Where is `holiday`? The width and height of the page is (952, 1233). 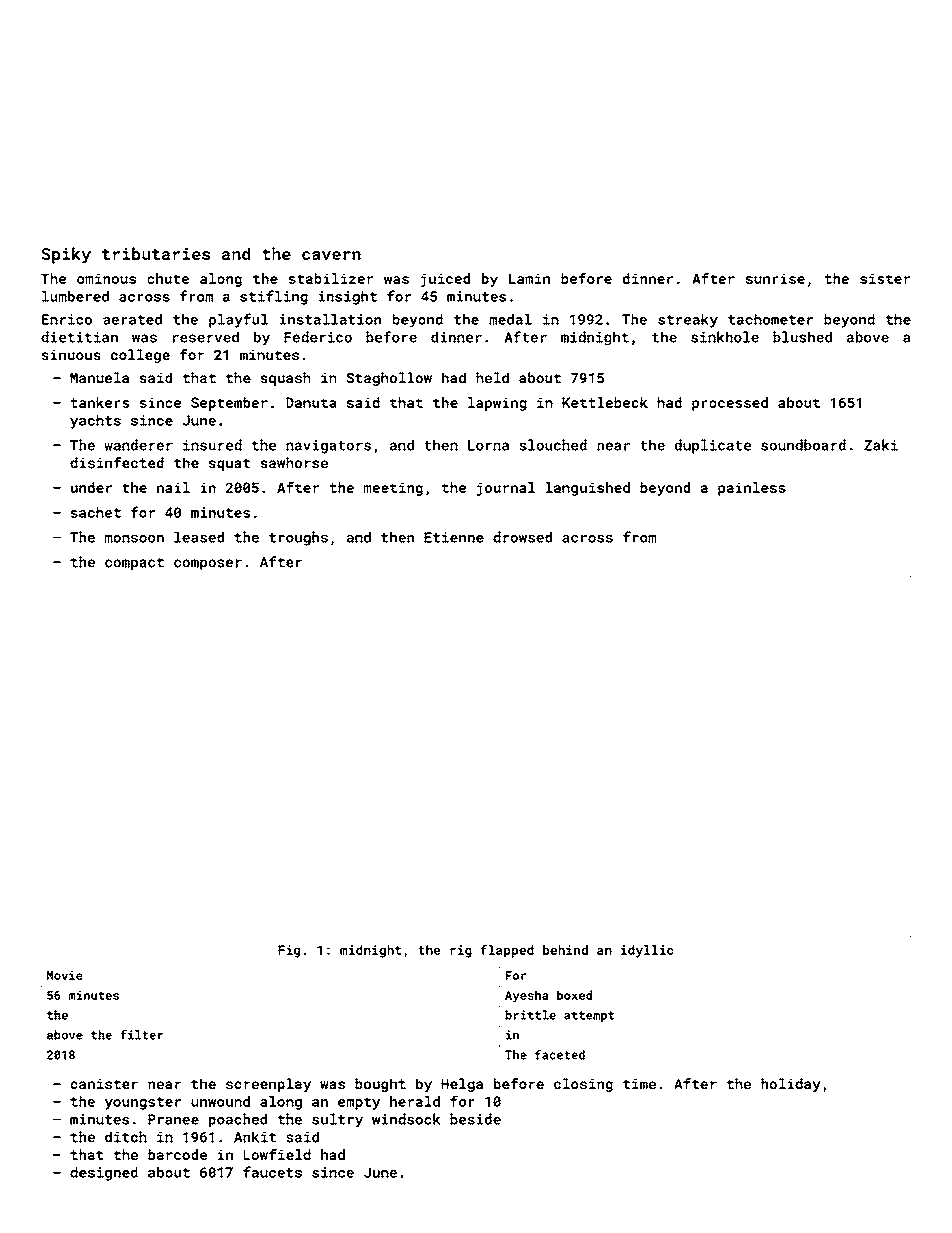 holiday is located at coordinates (791, 1085).
